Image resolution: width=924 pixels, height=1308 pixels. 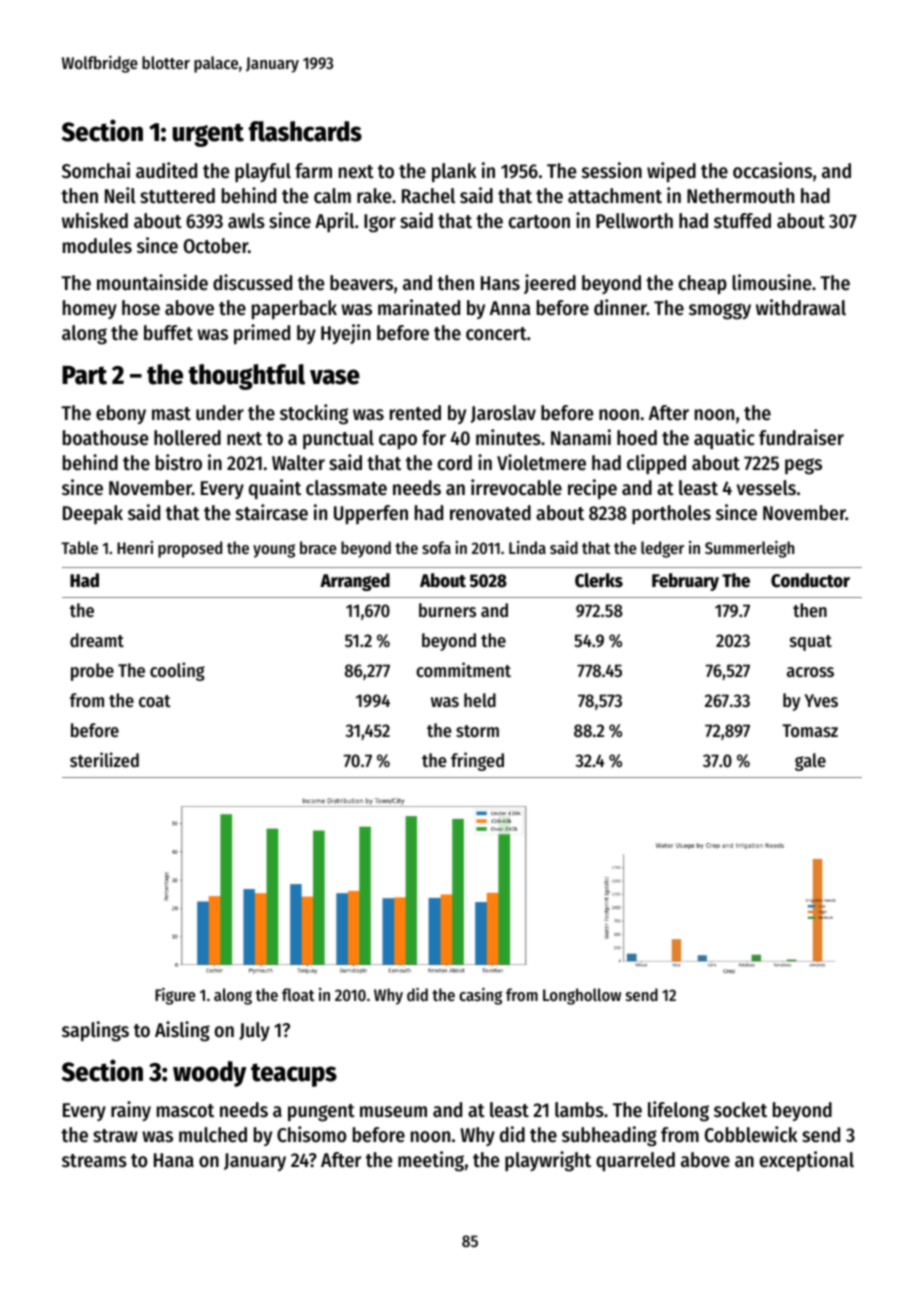 I want to click on Pellworth, so click(x=634, y=221).
